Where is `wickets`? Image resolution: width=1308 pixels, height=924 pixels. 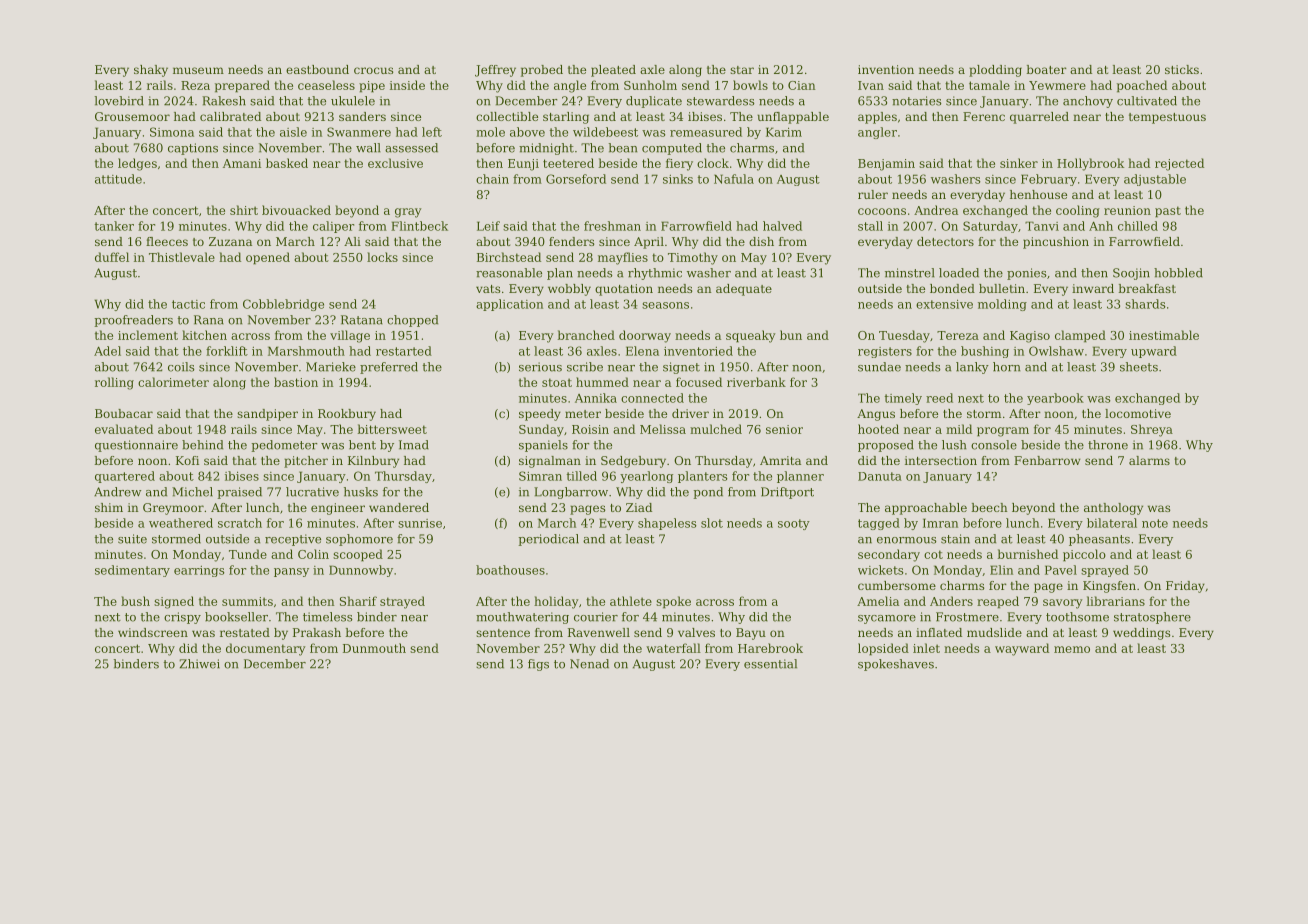 wickets is located at coordinates (881, 570).
